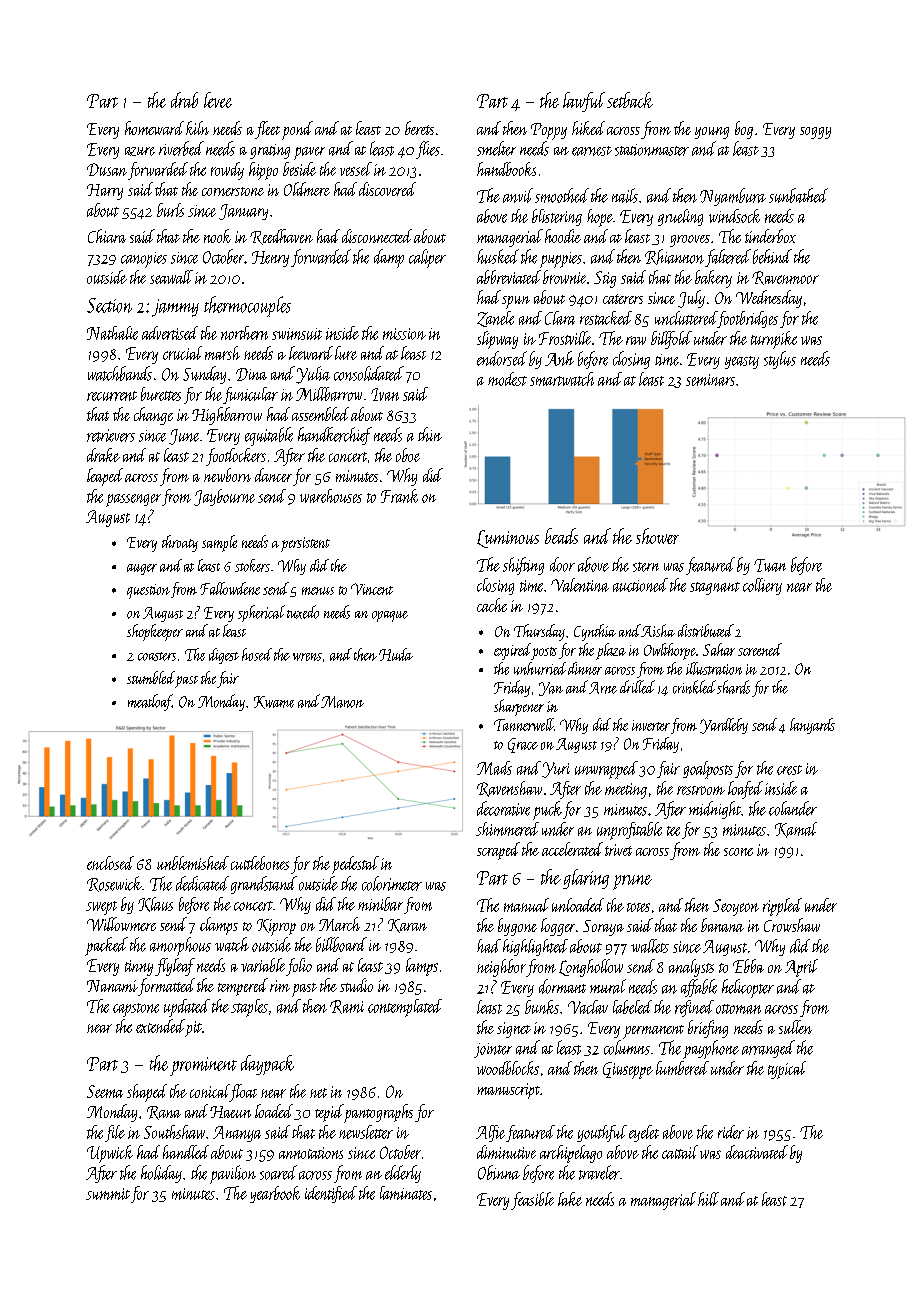  I want to click on affable, so click(699, 988).
